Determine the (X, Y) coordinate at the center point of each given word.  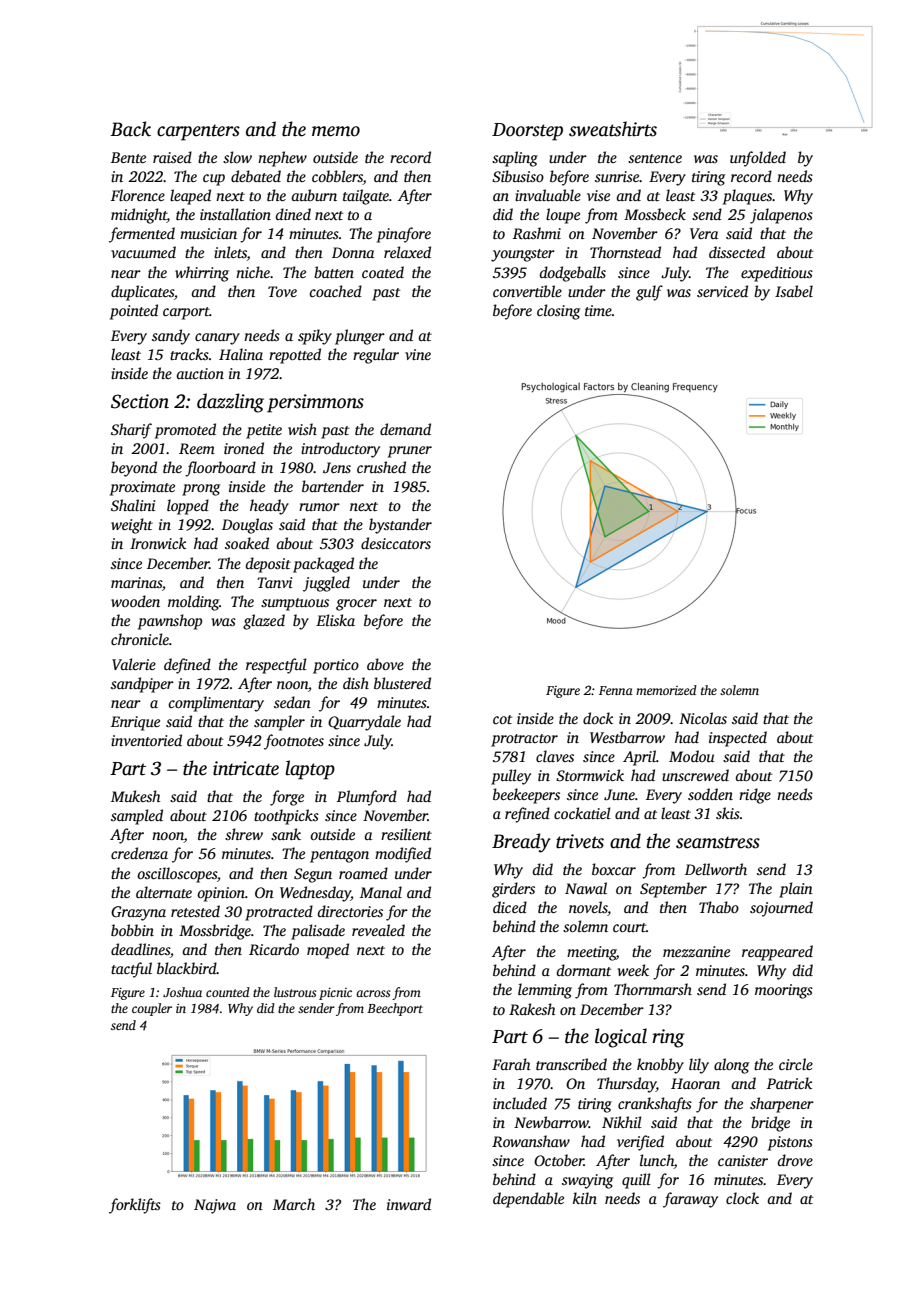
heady (269, 507)
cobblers (337, 177)
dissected (737, 252)
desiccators (396, 543)
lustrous (295, 992)
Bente (128, 157)
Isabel (794, 291)
